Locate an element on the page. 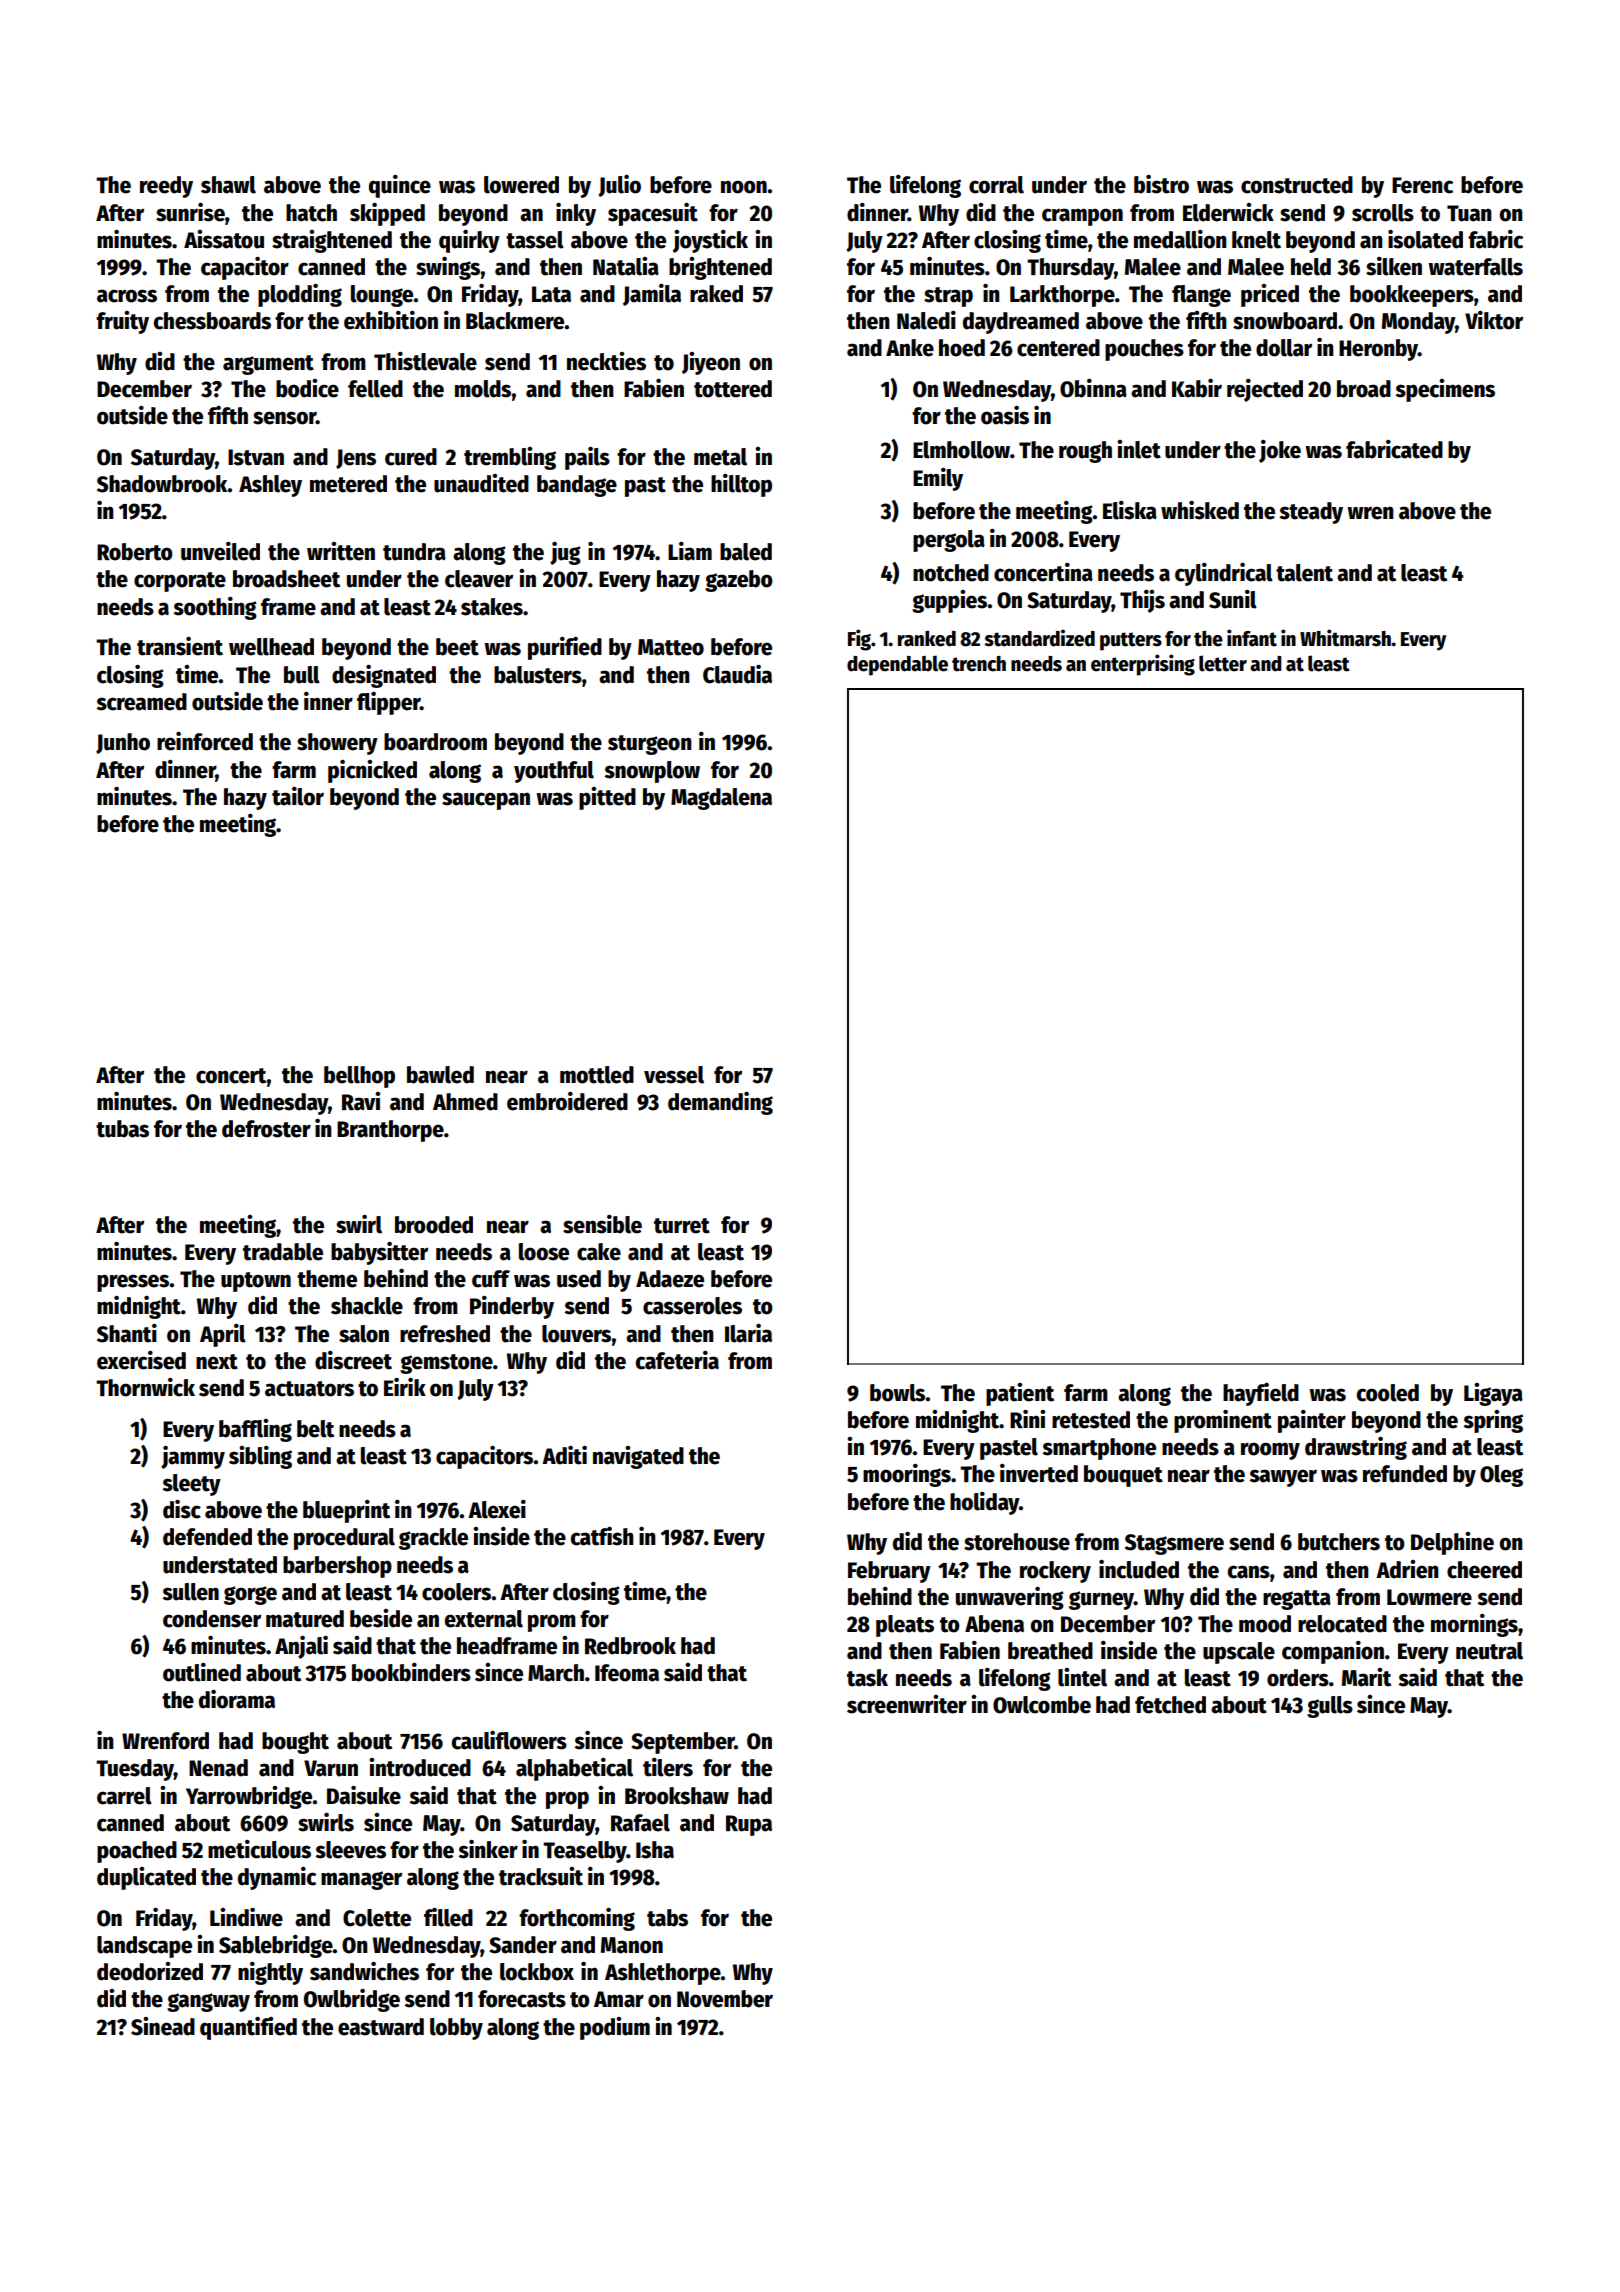 This document has height=2292, width=1620. gemstone is located at coordinates (446, 1364).
